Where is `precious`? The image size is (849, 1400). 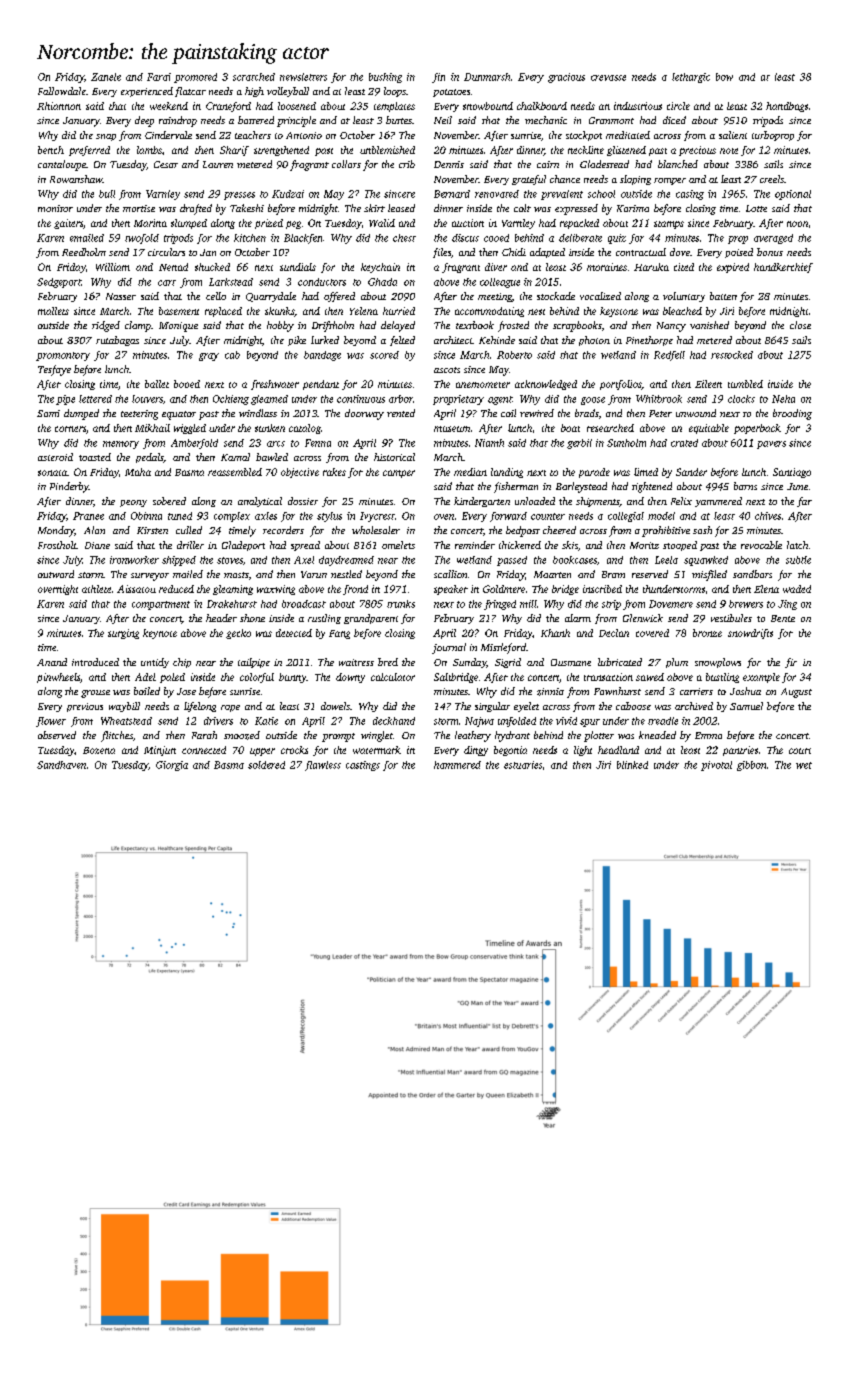 precious is located at coordinates (697, 151).
